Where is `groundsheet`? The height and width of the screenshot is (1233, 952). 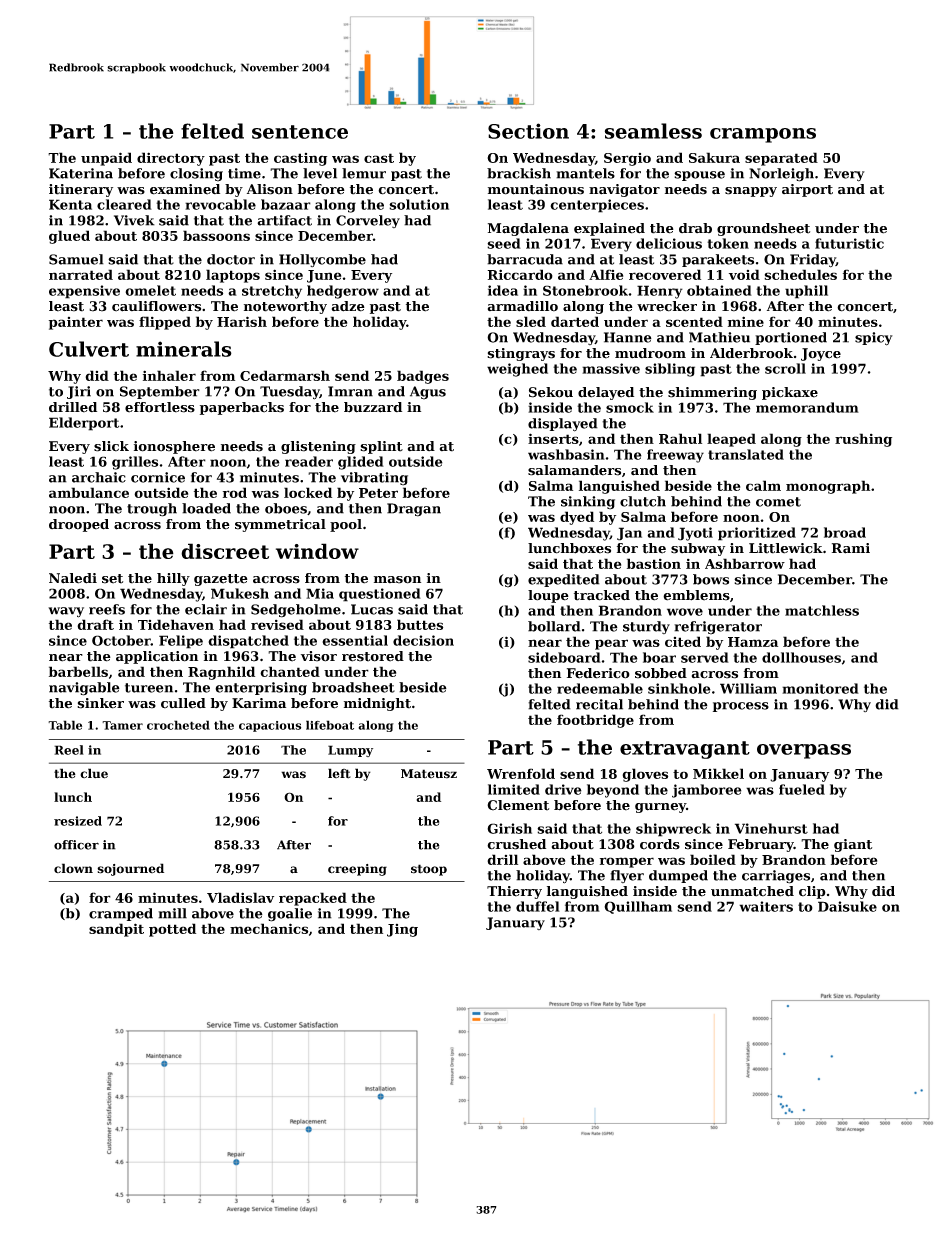
groundsheet is located at coordinates (763, 229).
